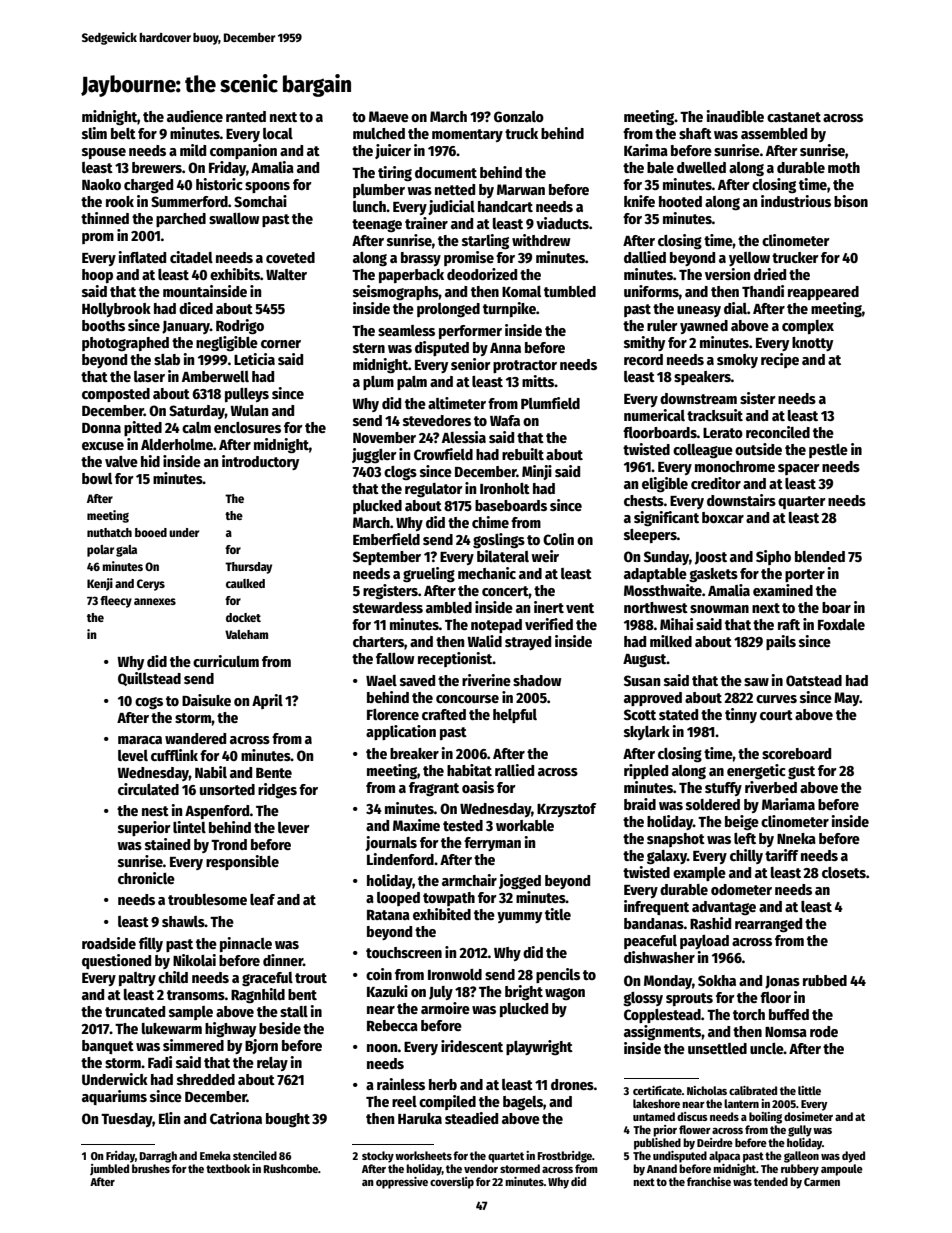  What do you see at coordinates (155, 601) in the image?
I see `annexes` at bounding box center [155, 601].
